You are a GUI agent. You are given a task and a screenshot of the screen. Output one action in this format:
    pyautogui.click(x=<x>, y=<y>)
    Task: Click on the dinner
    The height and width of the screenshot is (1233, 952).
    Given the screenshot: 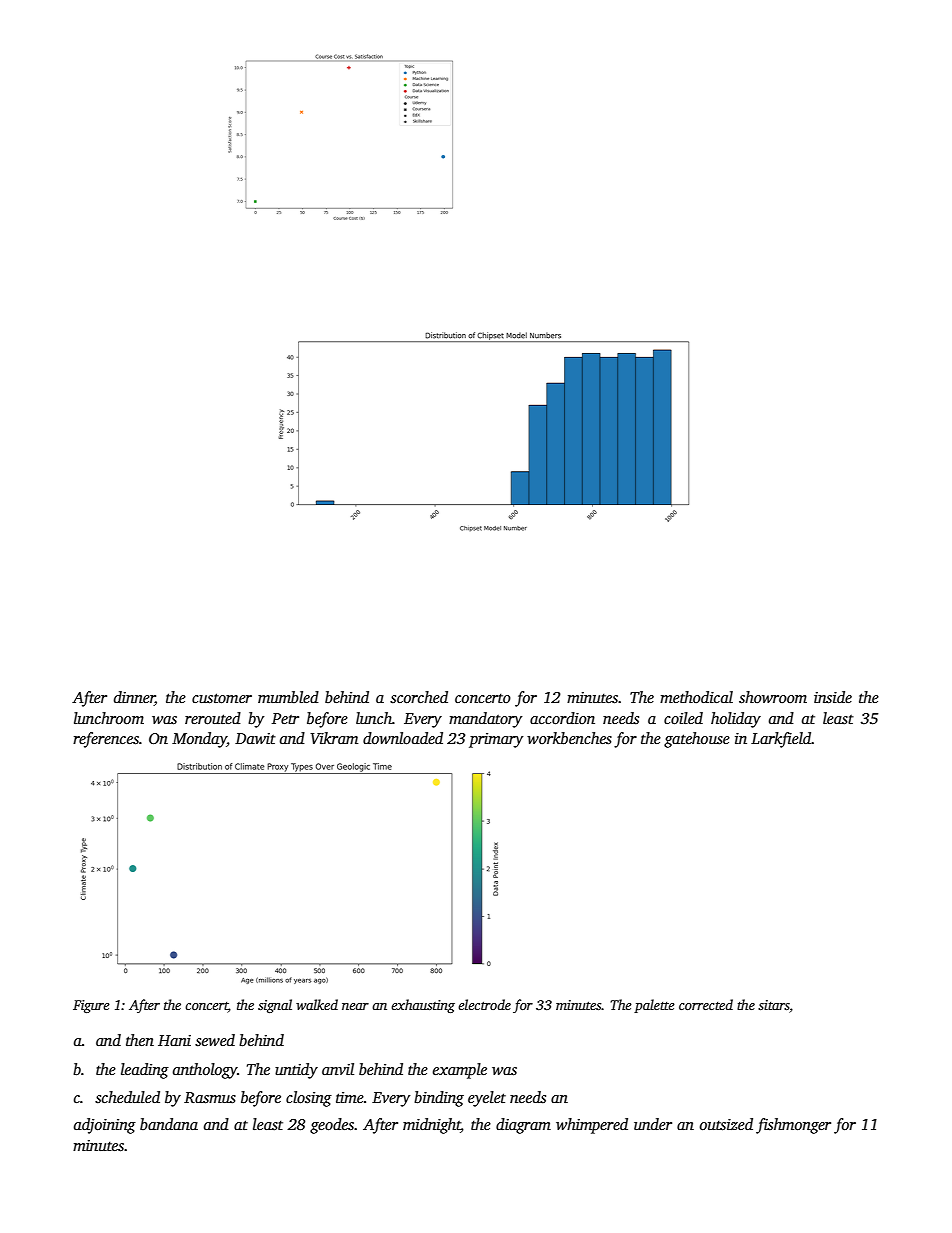 What is the action you would take?
    pyautogui.click(x=134, y=698)
